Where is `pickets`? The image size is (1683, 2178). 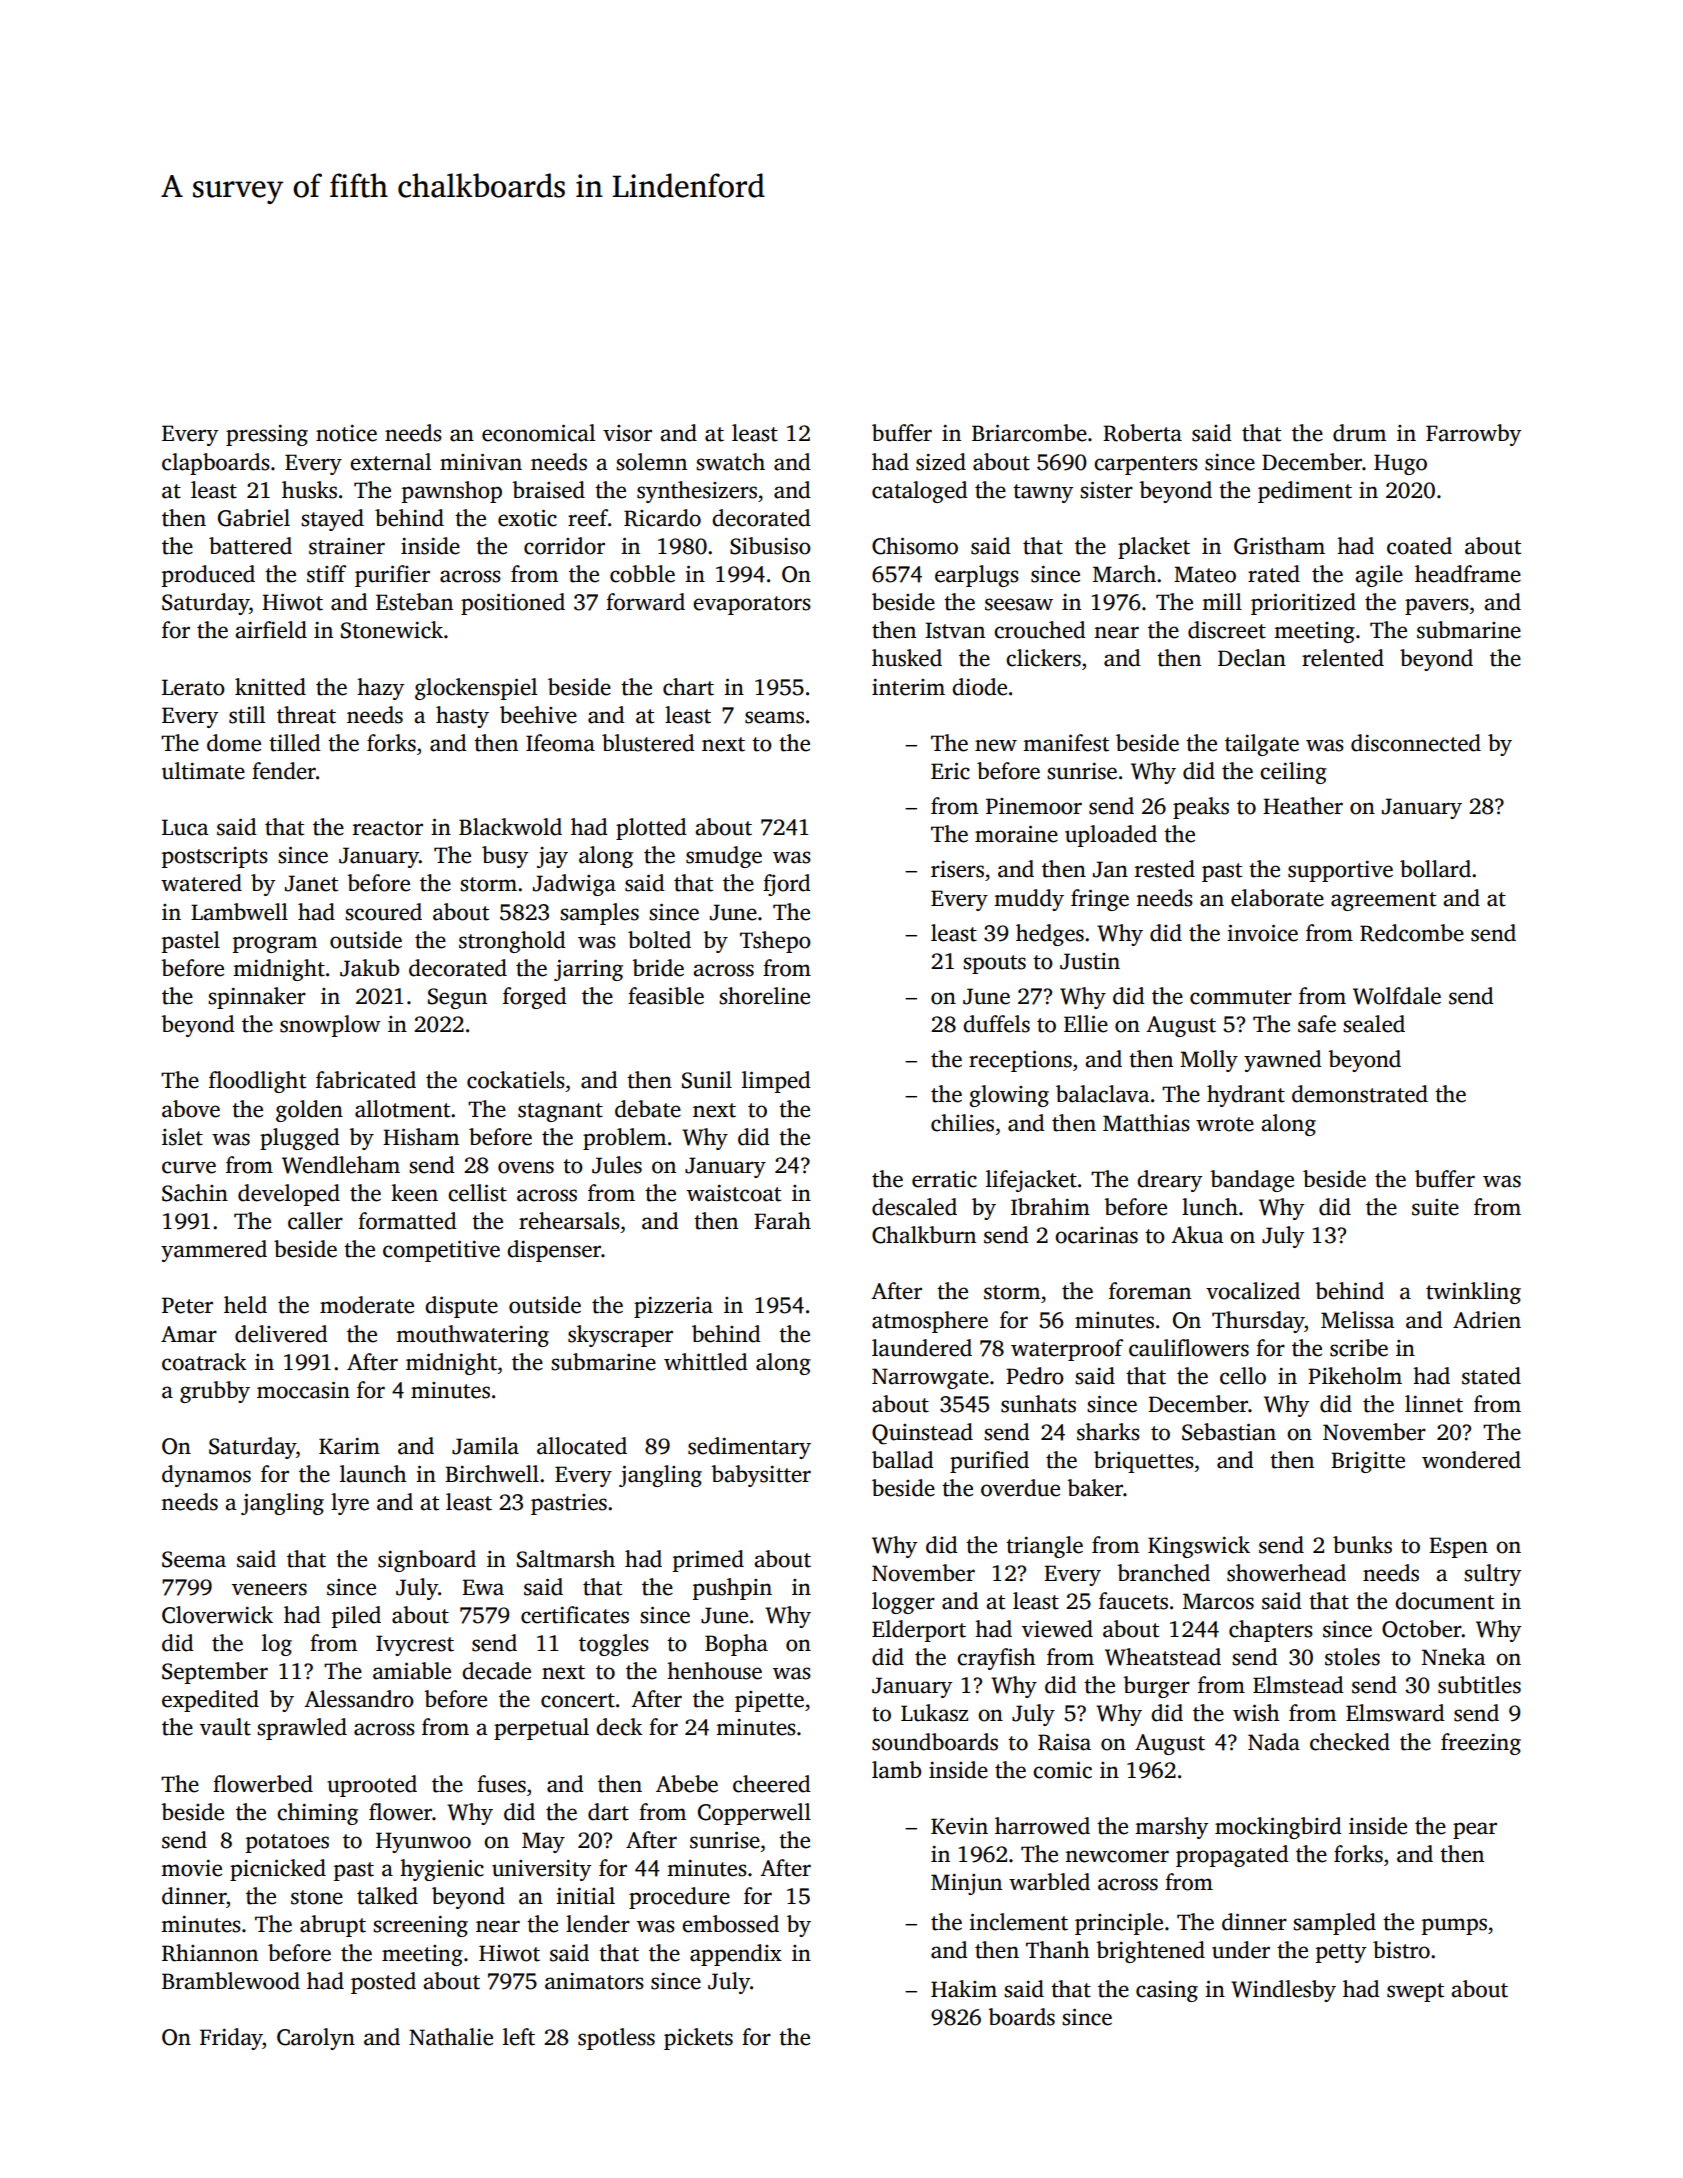
pickets is located at coordinates (698, 2039).
